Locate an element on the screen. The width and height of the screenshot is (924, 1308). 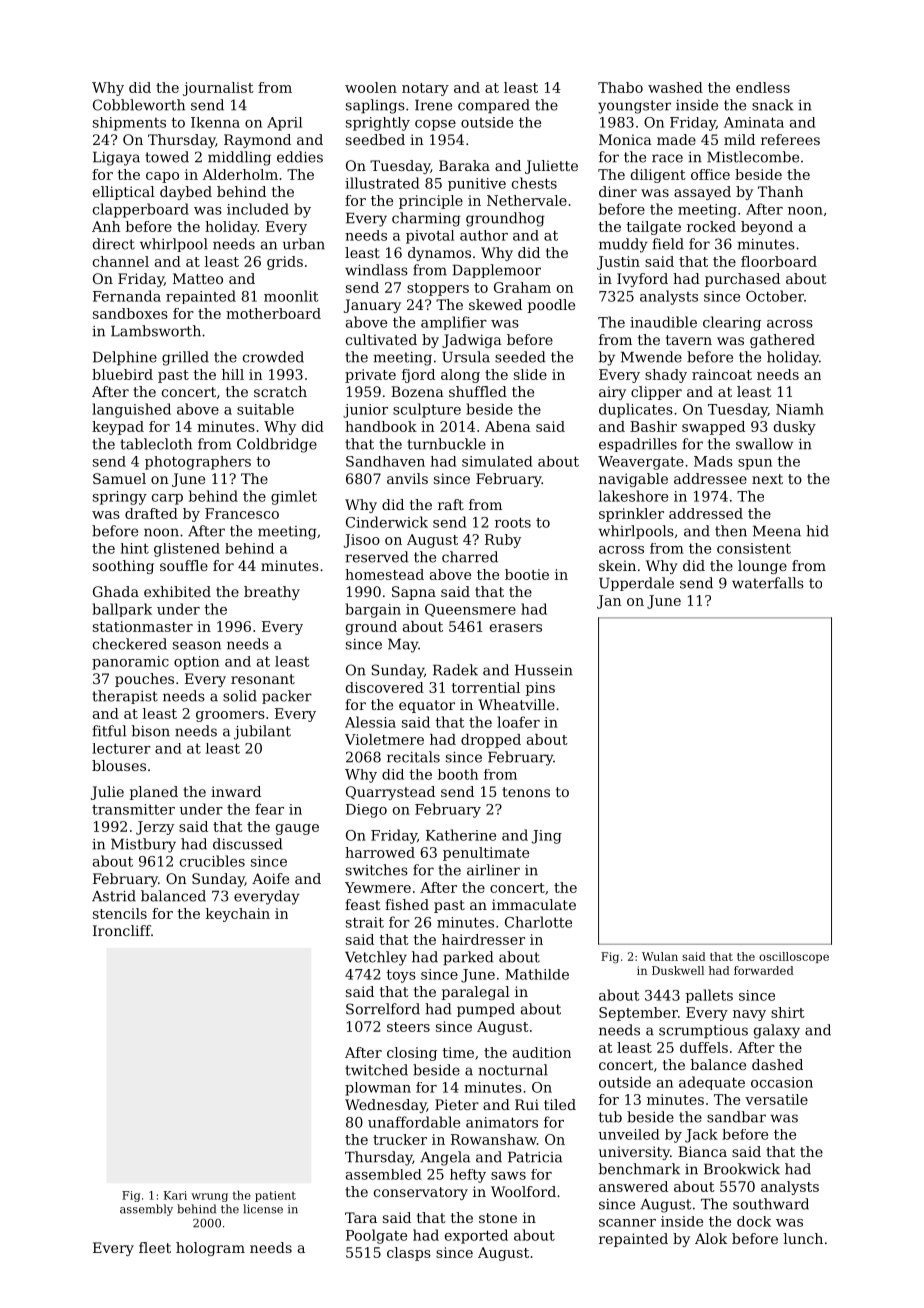
notary is located at coordinates (425, 89).
